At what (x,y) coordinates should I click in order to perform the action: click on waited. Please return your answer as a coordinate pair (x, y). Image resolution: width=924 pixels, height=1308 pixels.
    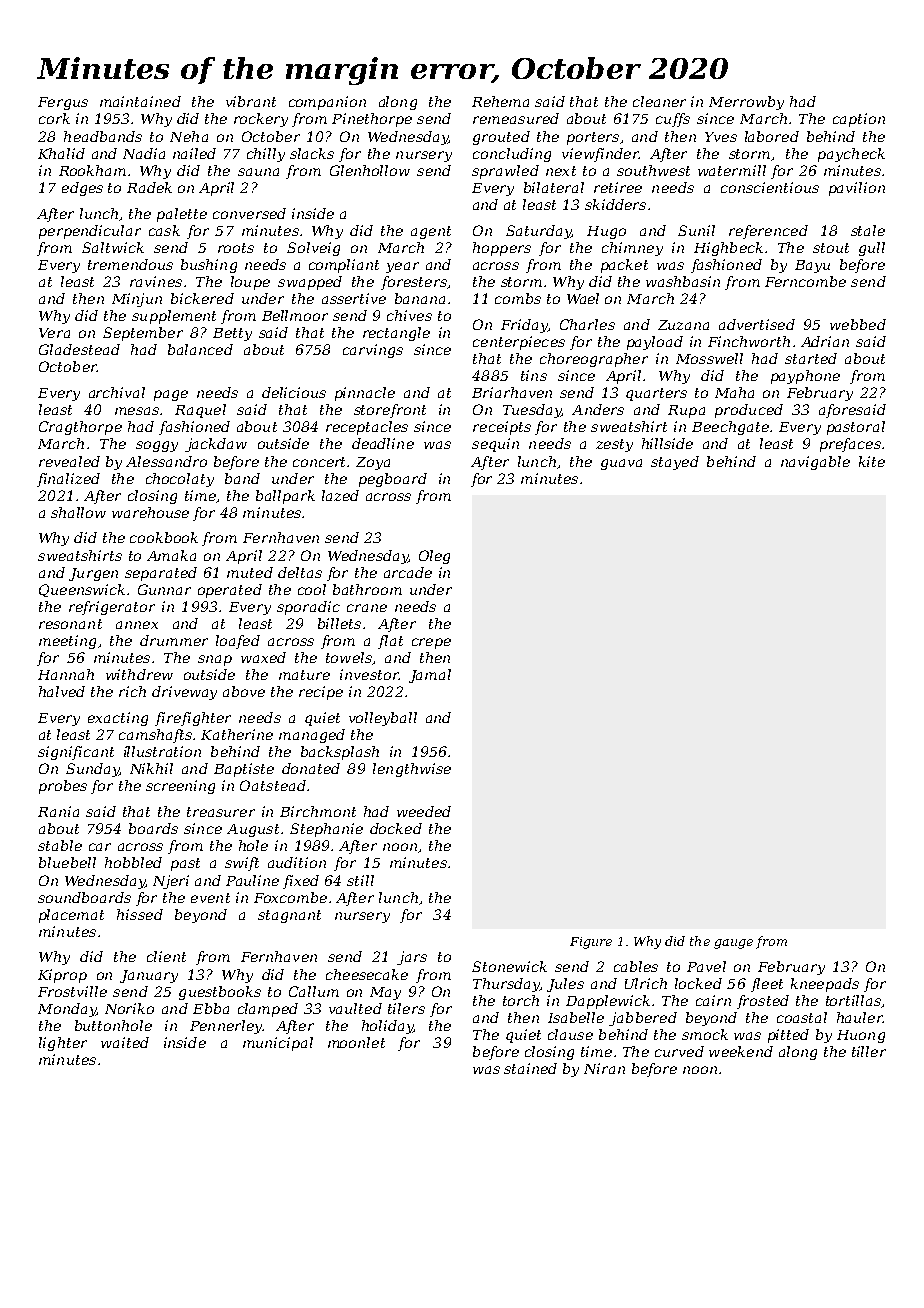
    Looking at the image, I should click on (125, 1042).
